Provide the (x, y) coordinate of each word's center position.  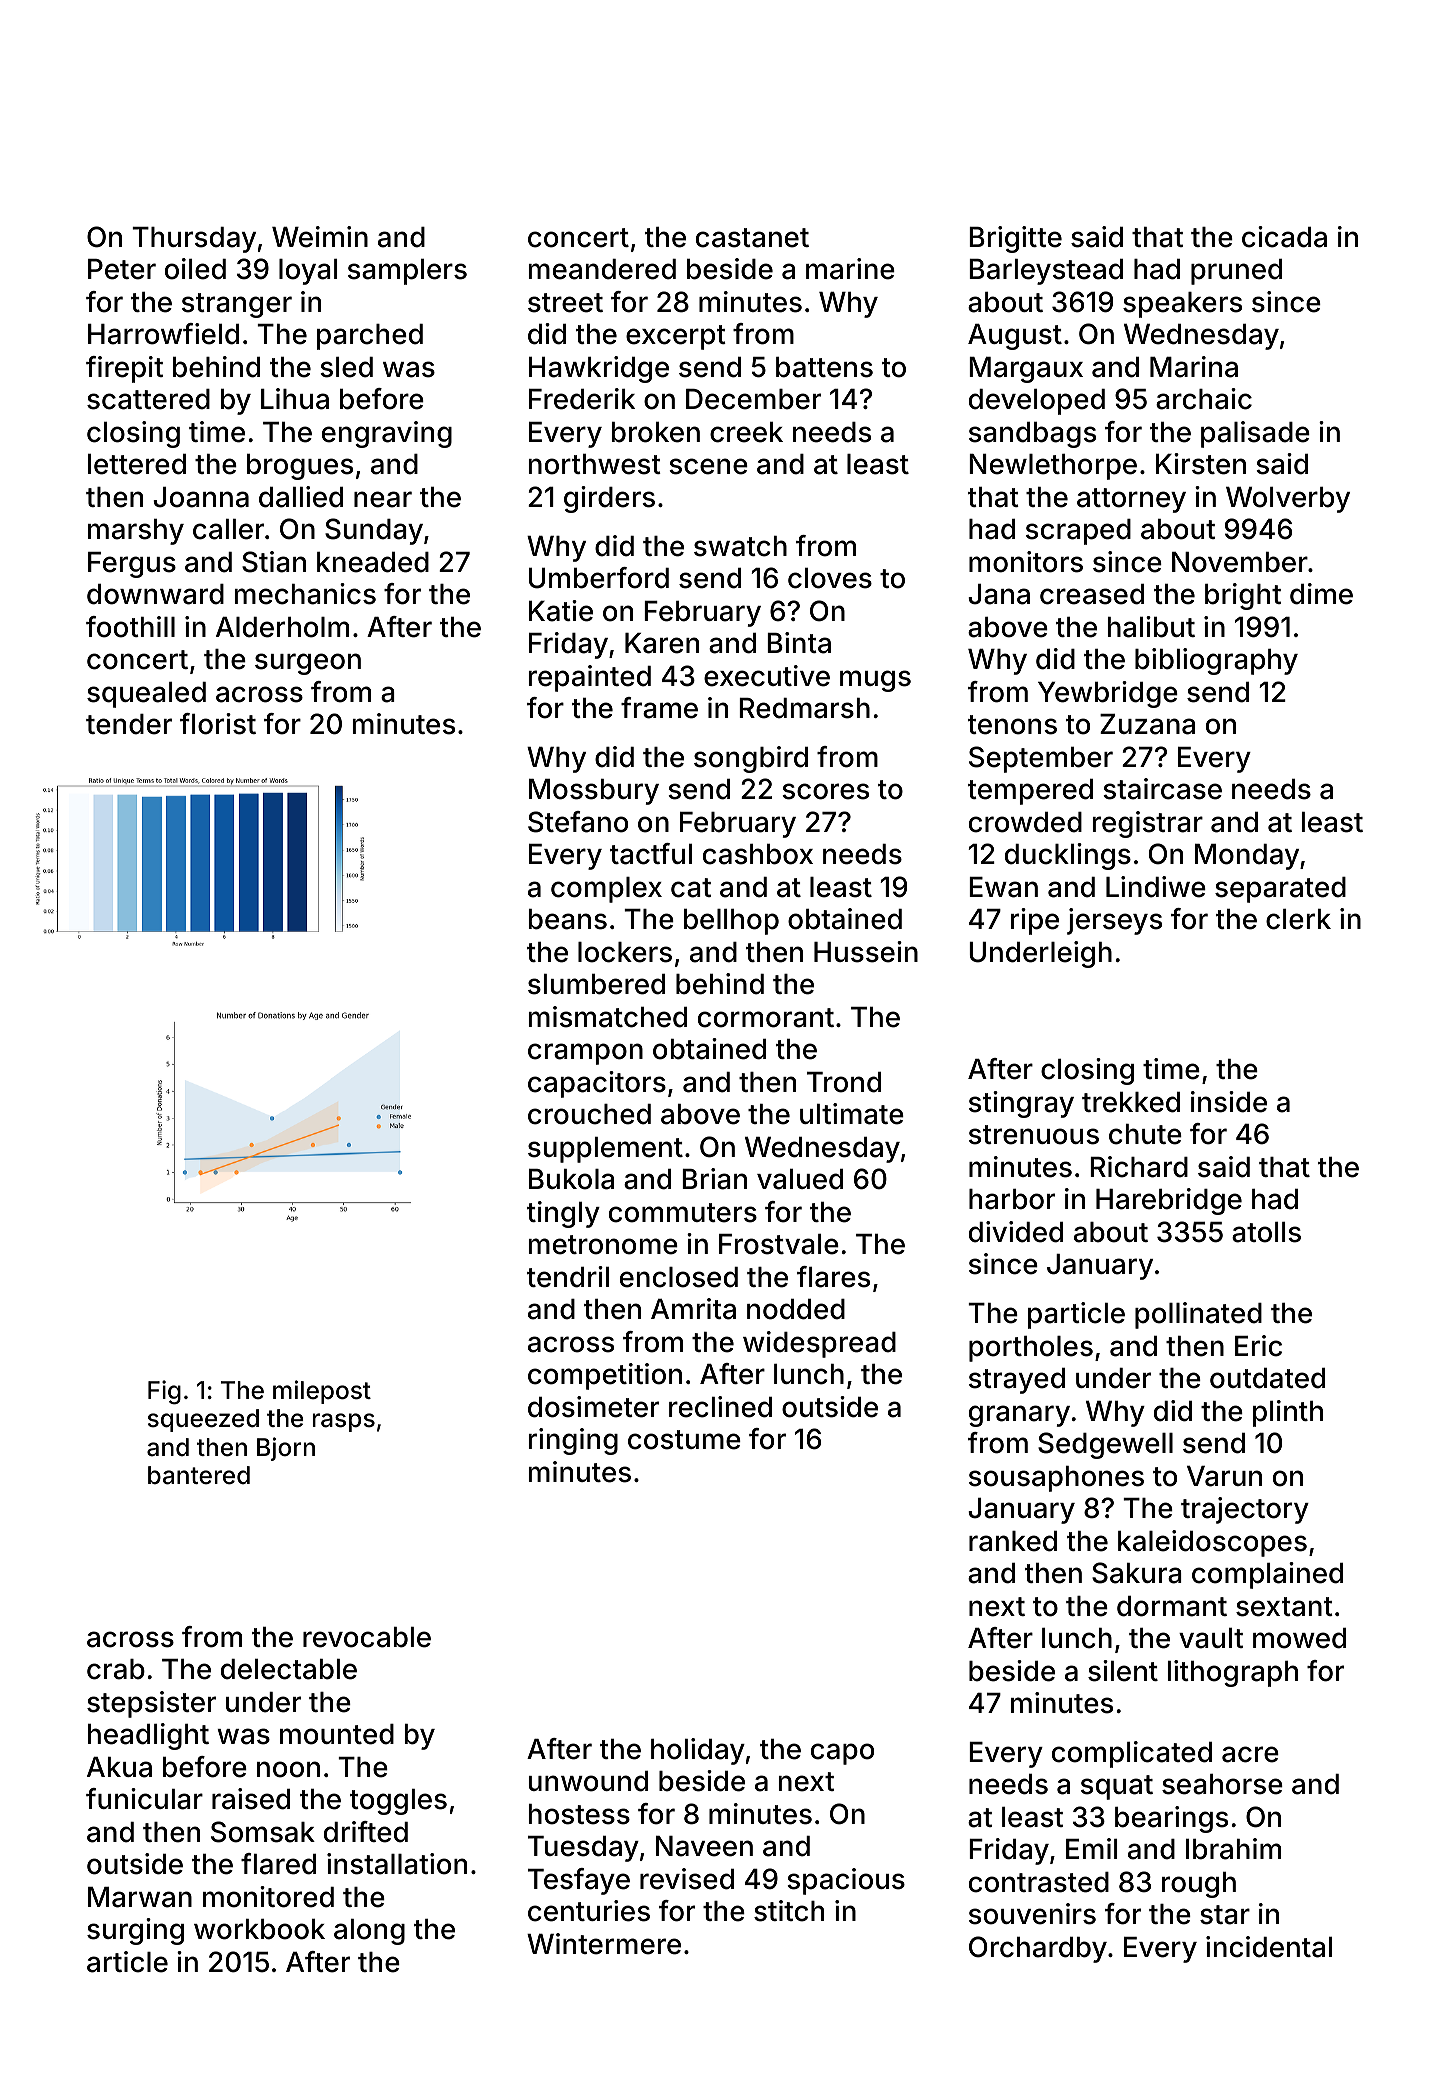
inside (1229, 1102)
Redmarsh (804, 708)
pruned (1236, 272)
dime (1321, 594)
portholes (1031, 1349)
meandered (602, 269)
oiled (195, 269)
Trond (844, 1082)
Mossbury (594, 792)
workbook (259, 1929)
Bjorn (286, 1449)
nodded (796, 1309)
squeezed (203, 1420)
